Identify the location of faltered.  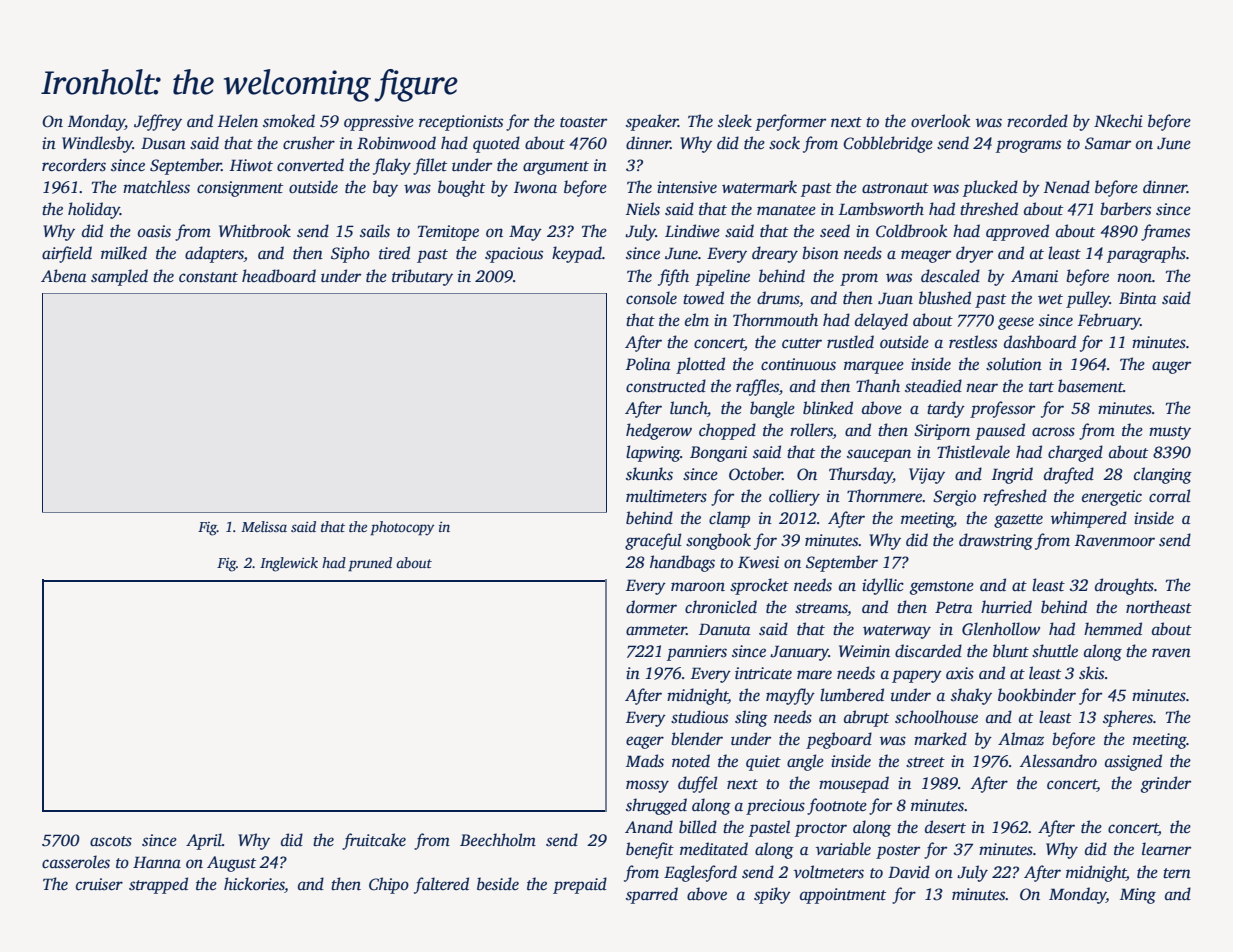
(441, 885).
